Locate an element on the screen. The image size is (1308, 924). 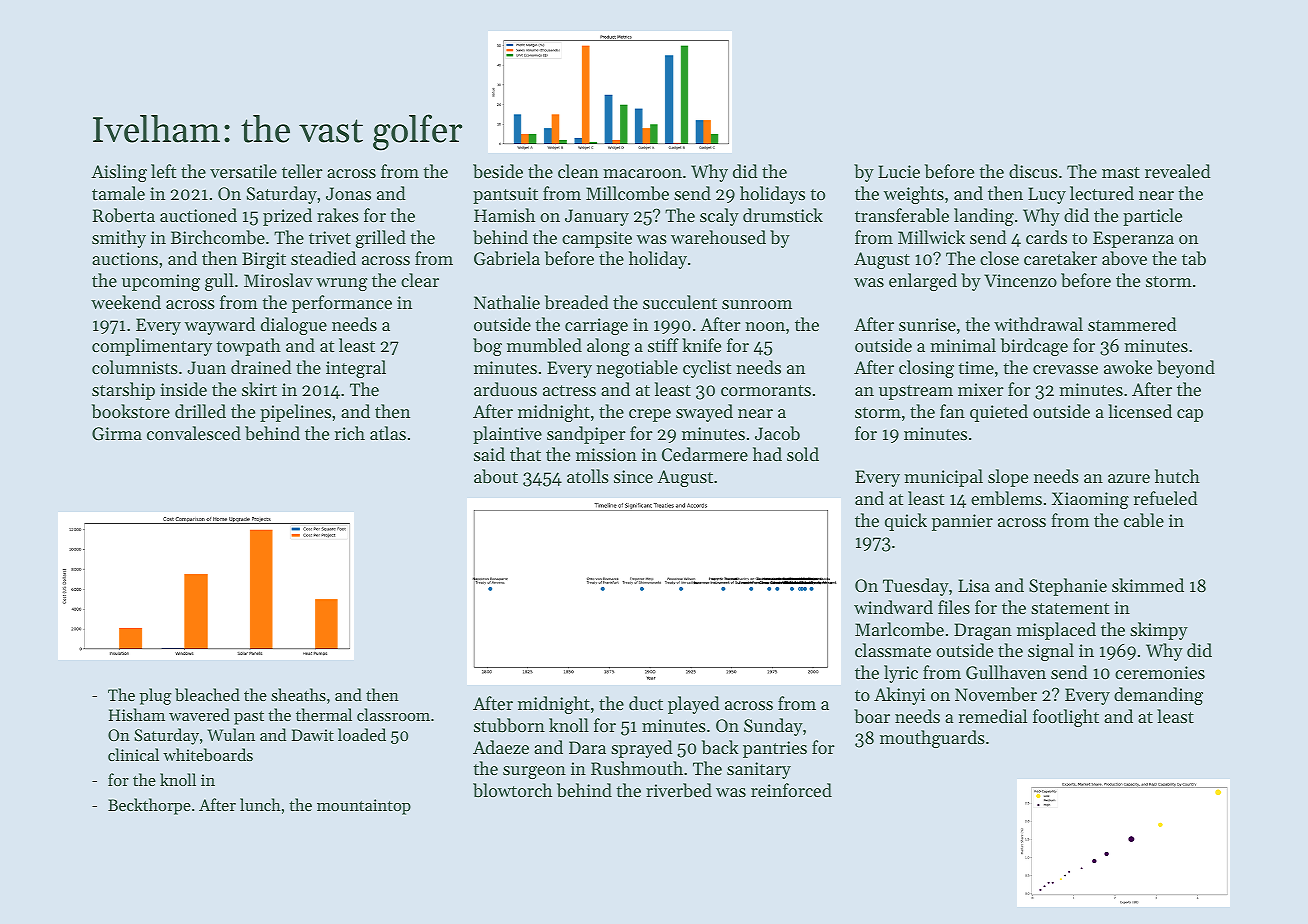
plug is located at coordinates (156, 696).
